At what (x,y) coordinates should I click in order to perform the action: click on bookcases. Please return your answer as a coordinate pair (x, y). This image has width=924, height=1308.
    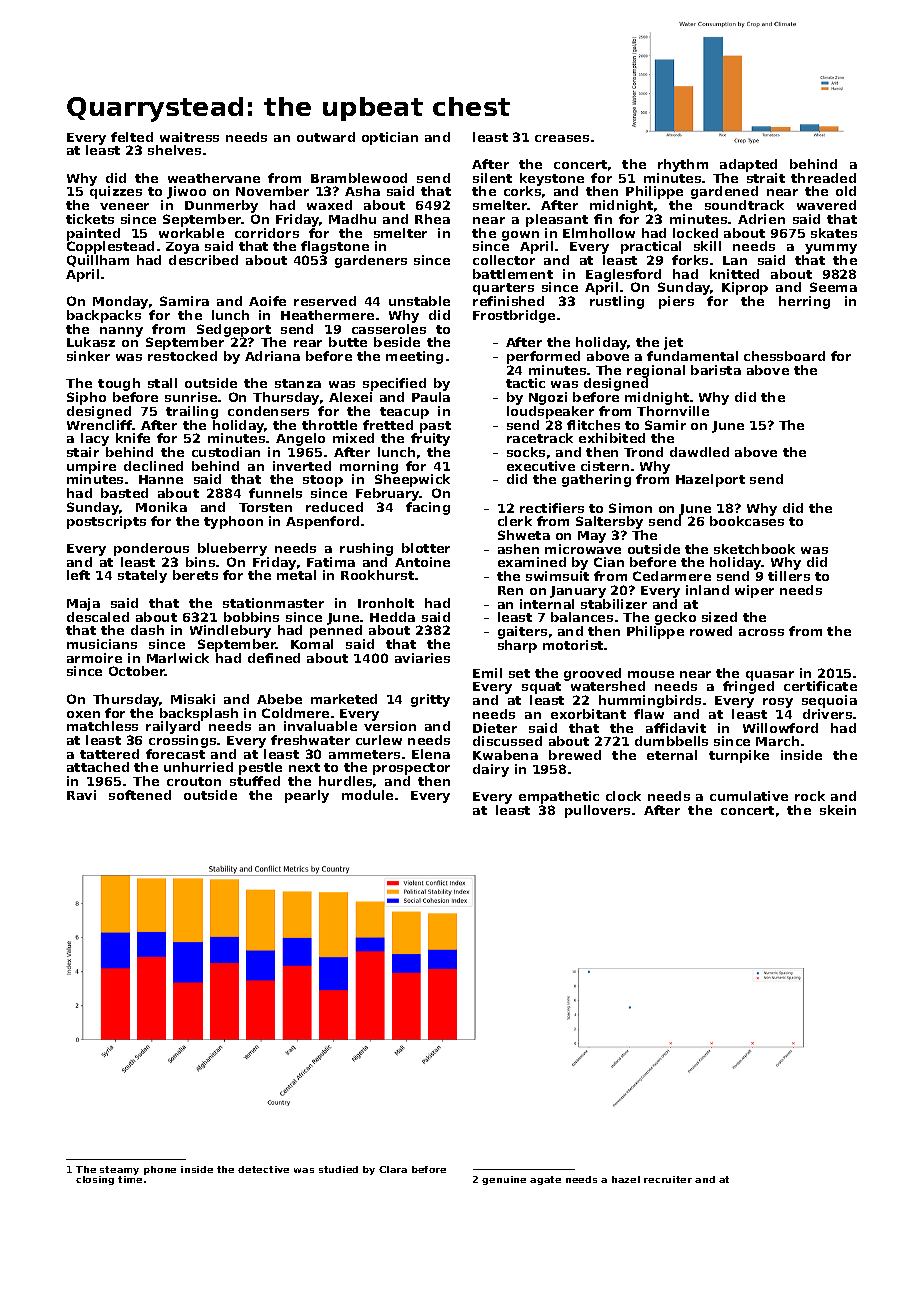
    Looking at the image, I should click on (747, 521).
